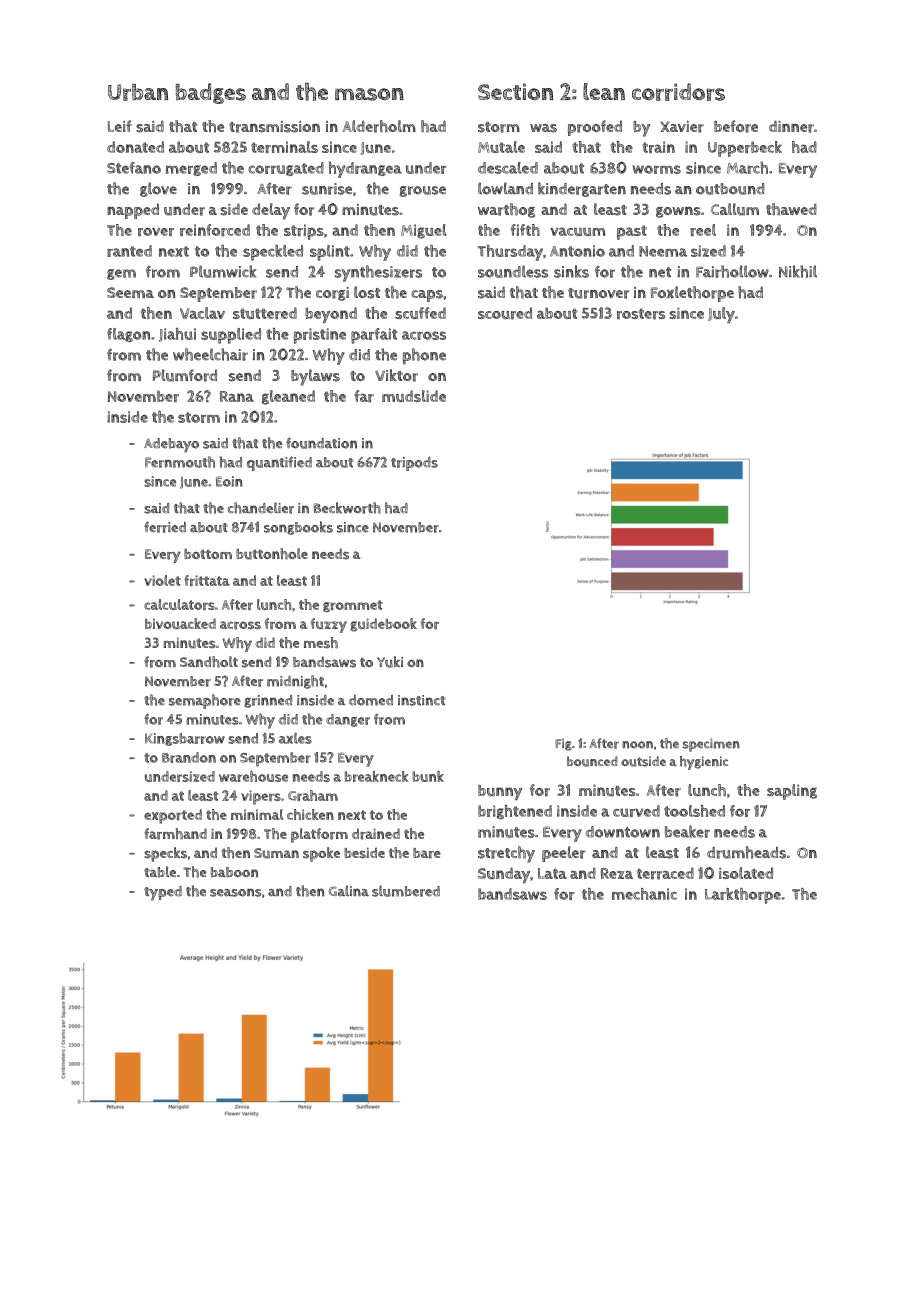  What do you see at coordinates (515, 91) in the image?
I see `Section` at bounding box center [515, 91].
